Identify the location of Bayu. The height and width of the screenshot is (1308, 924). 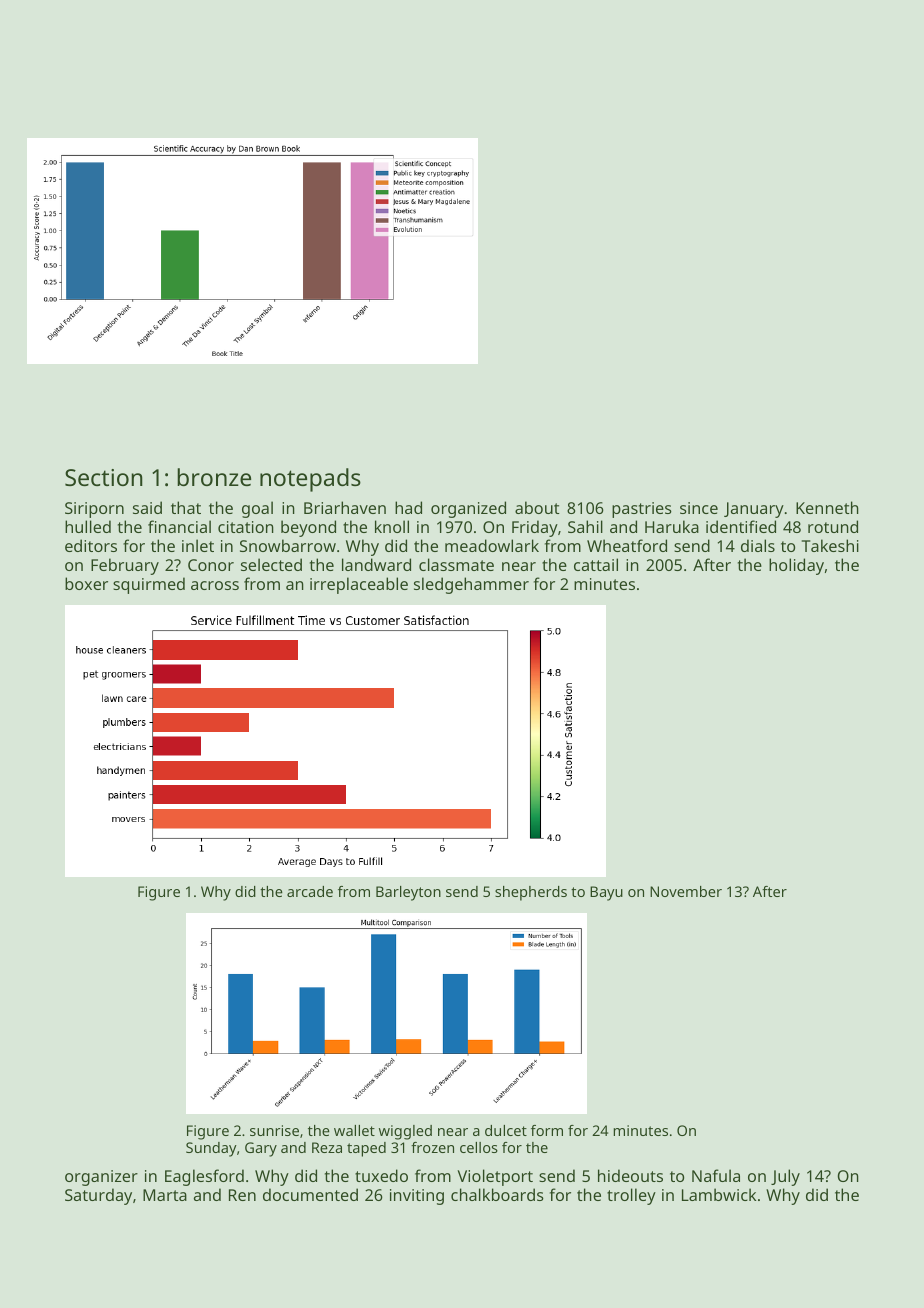
(606, 893).
